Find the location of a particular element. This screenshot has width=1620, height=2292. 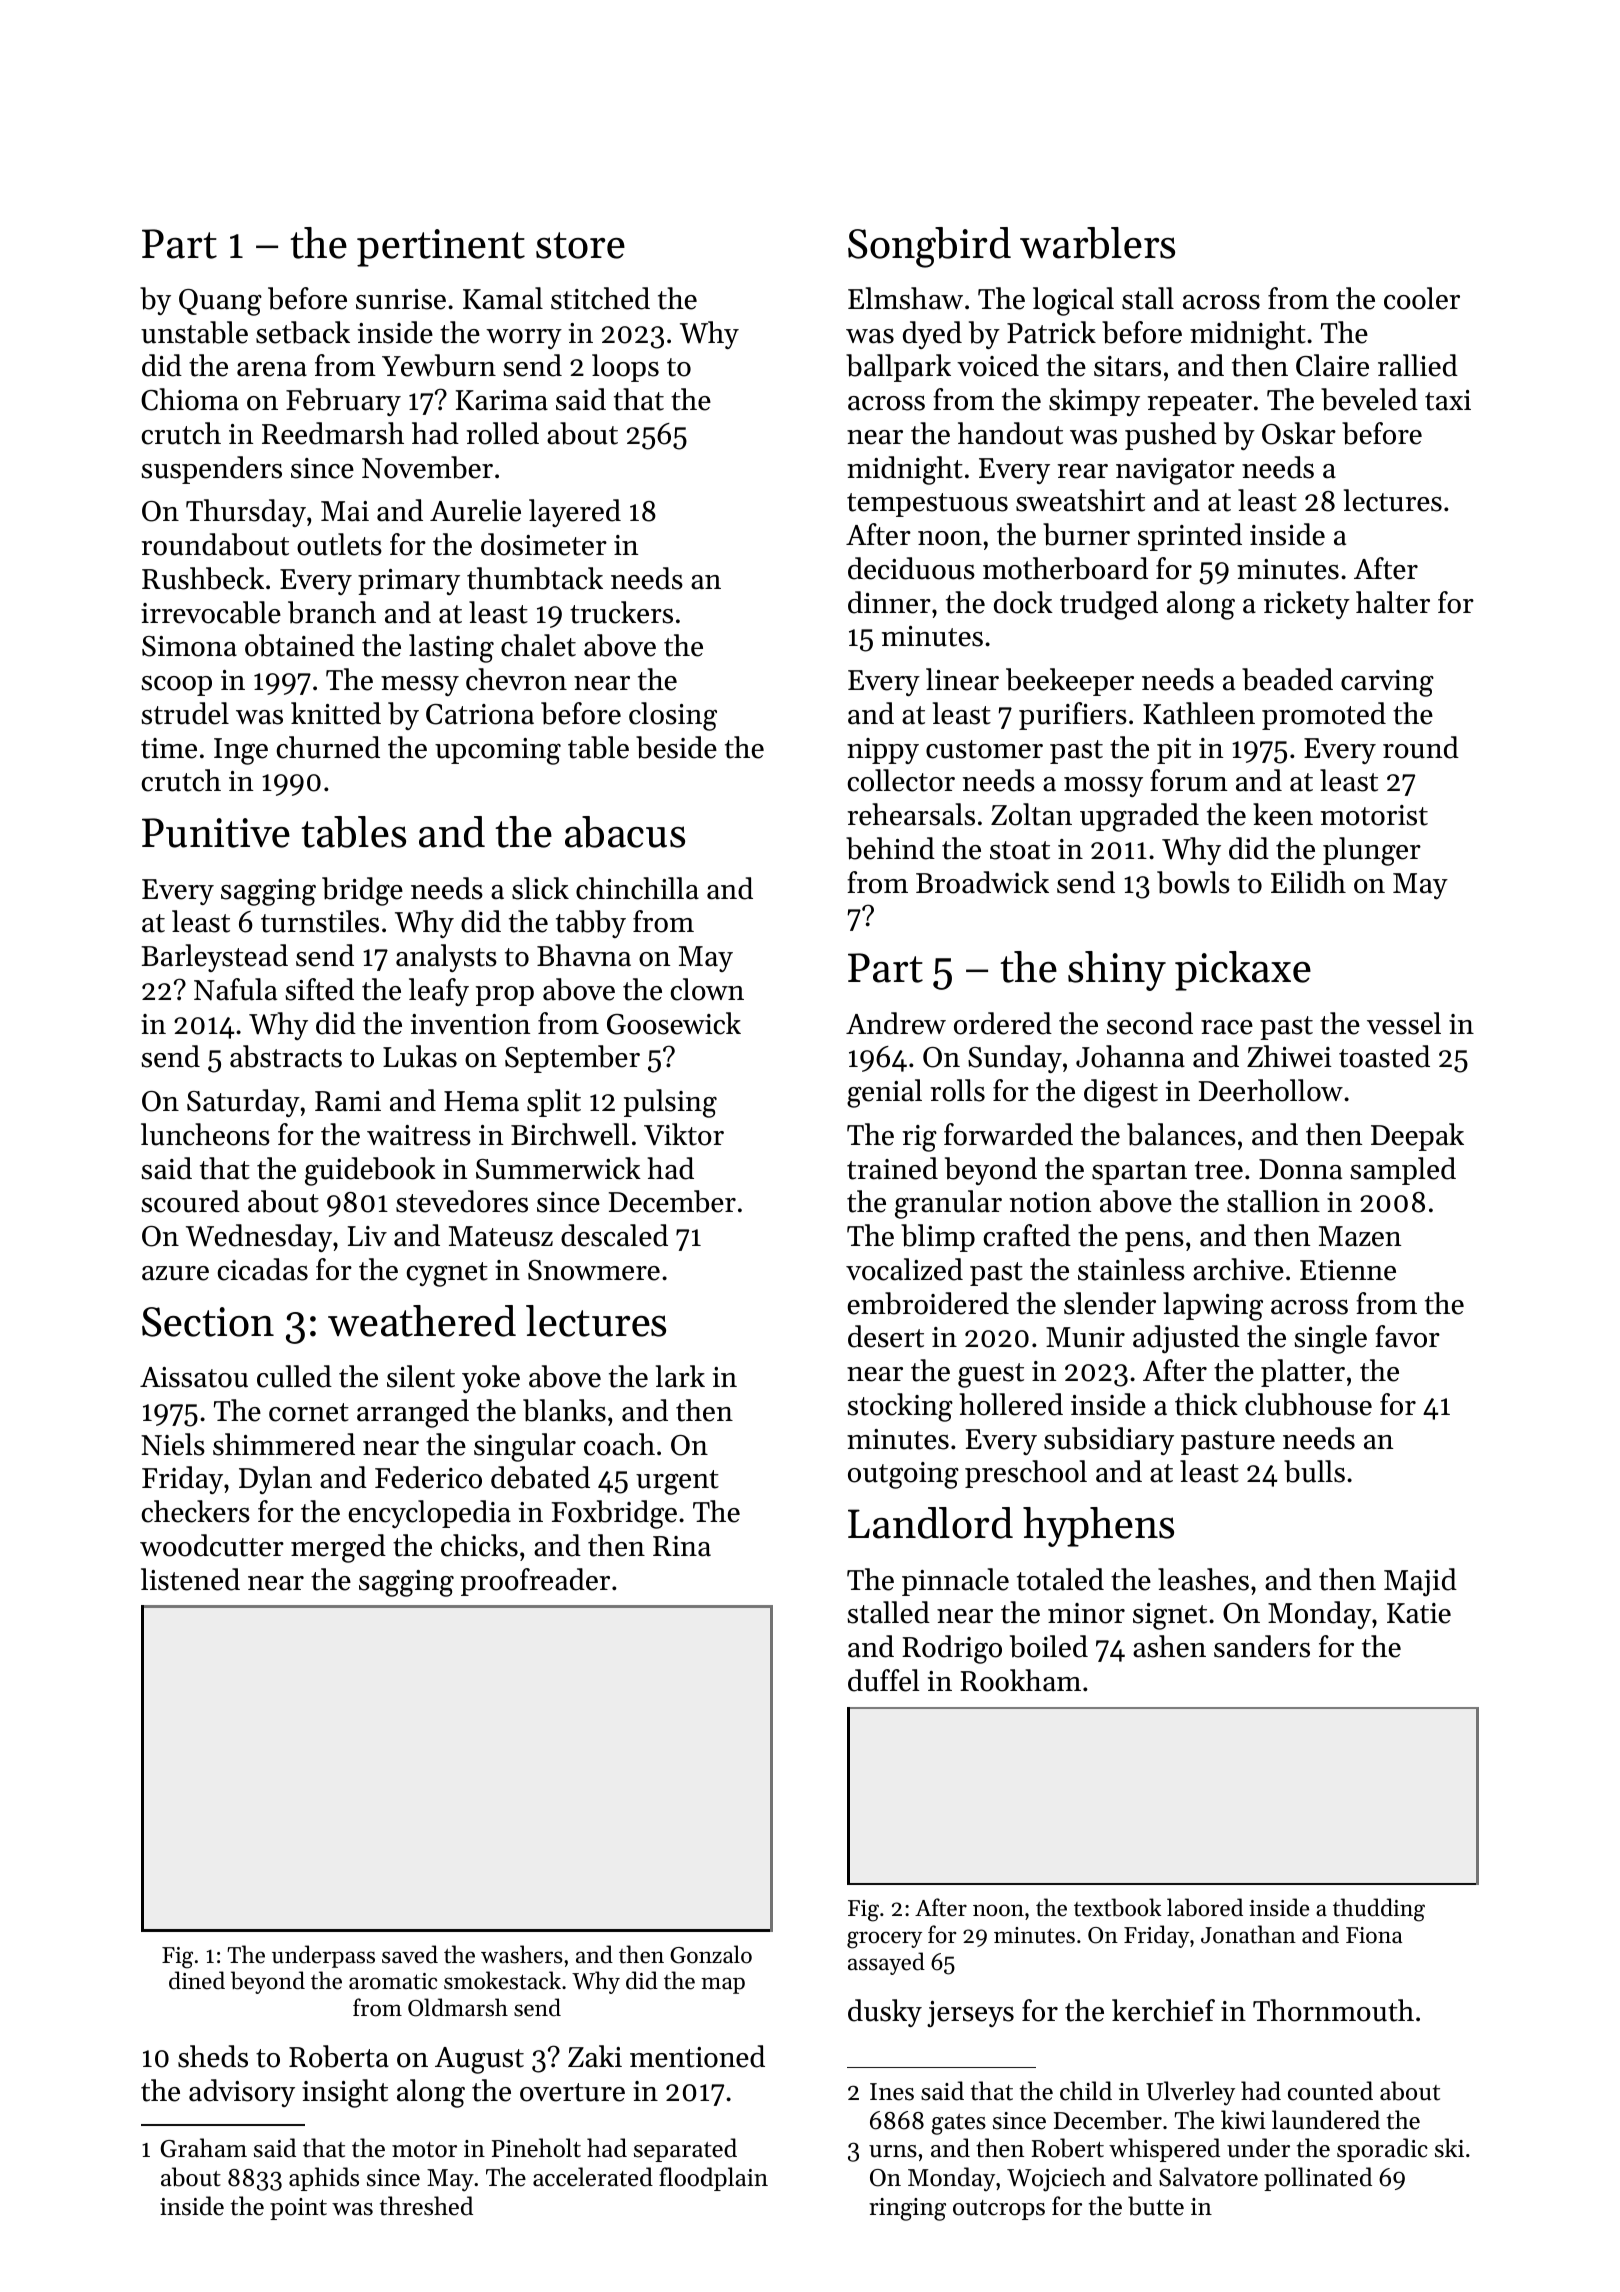

trained is located at coordinates (892, 1168).
